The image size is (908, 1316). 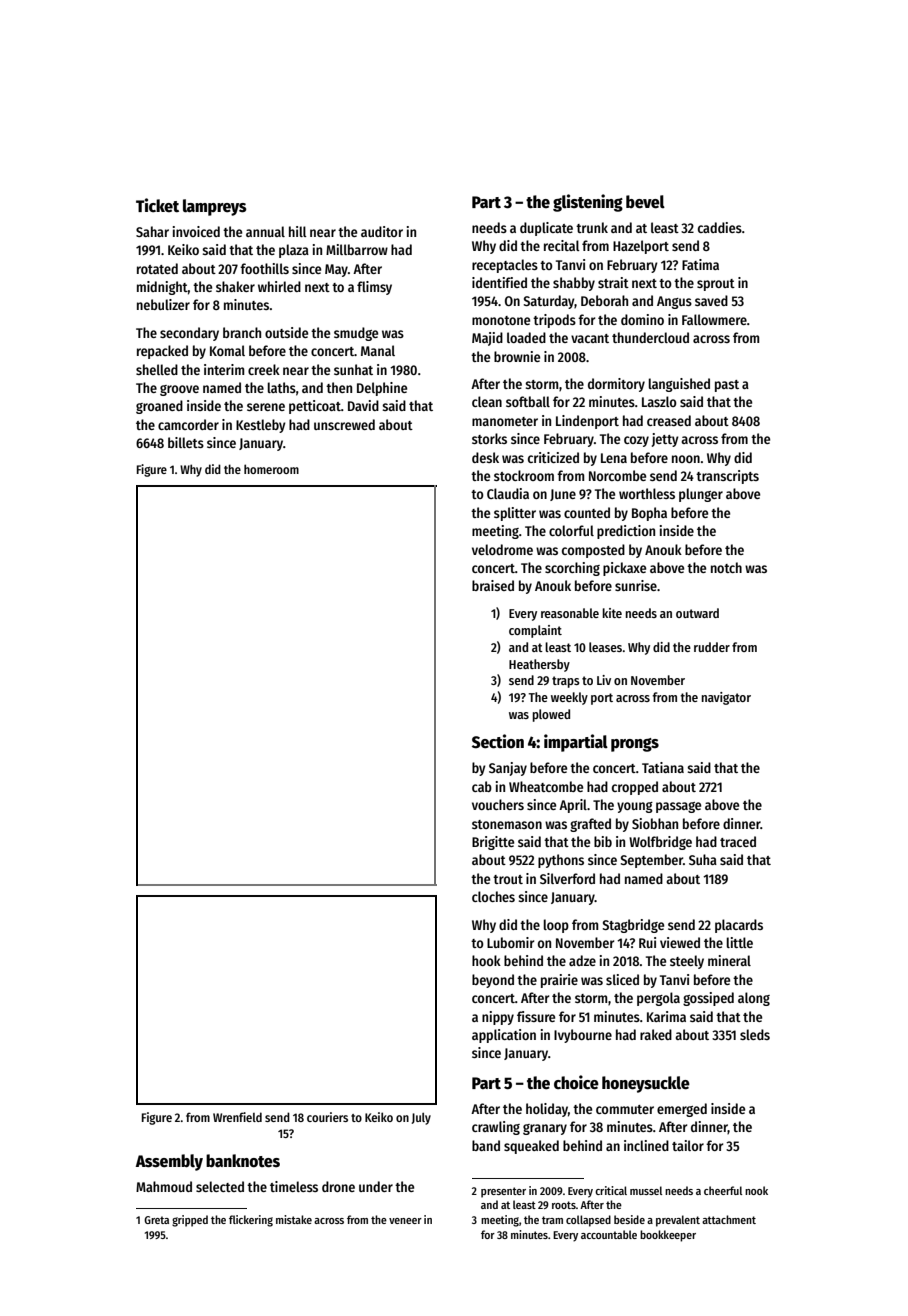 I want to click on young, so click(x=635, y=807).
